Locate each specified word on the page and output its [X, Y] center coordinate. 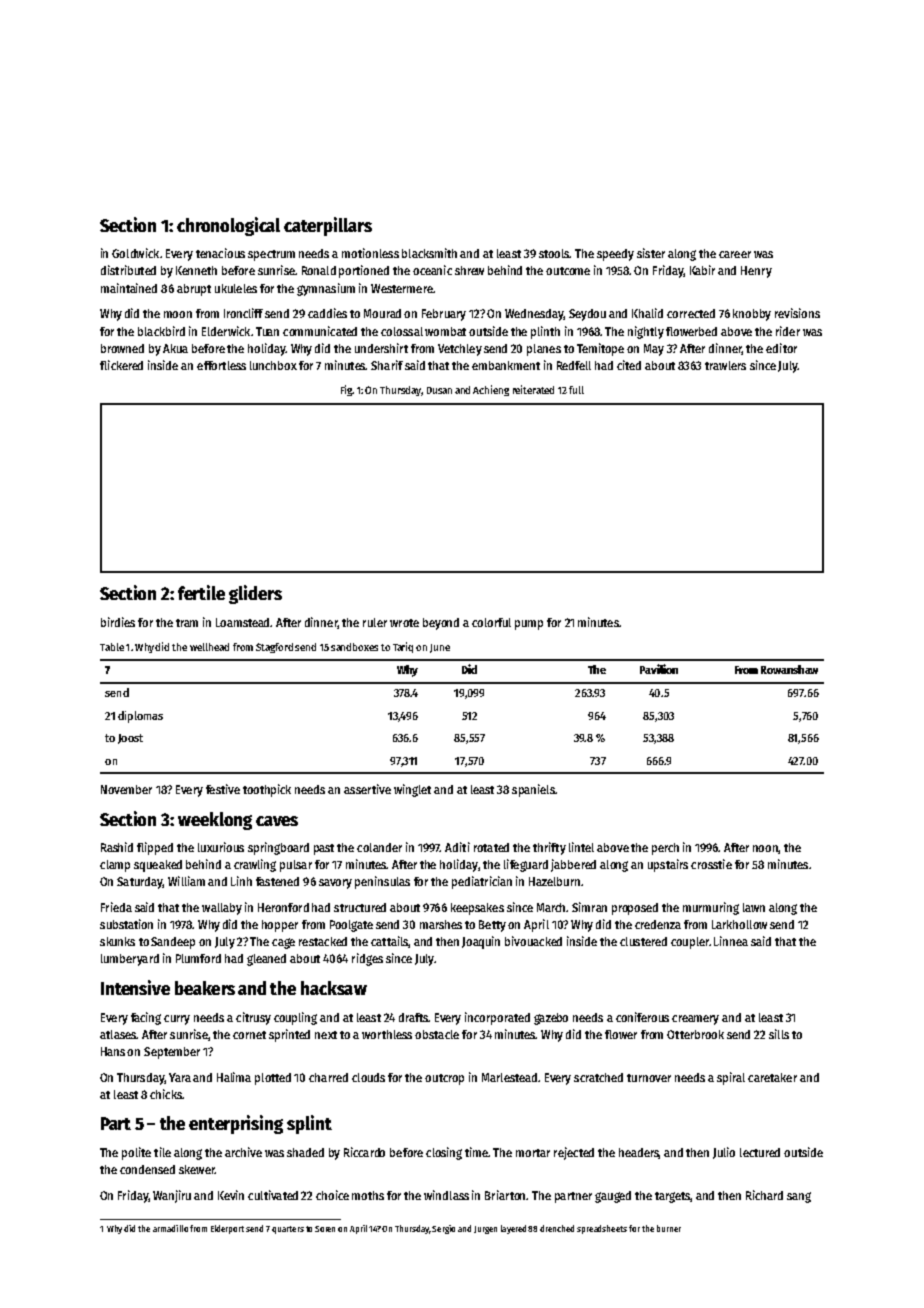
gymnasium [326, 289]
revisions [797, 313]
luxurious [221, 847]
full [576, 390]
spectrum [271, 255]
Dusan [439, 390]
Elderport [227, 1229]
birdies [118, 622]
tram [187, 623]
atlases [118, 1034]
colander [379, 847]
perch [665, 849]
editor [781, 348]
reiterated [533, 389]
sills [779, 1034]
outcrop [444, 1079]
